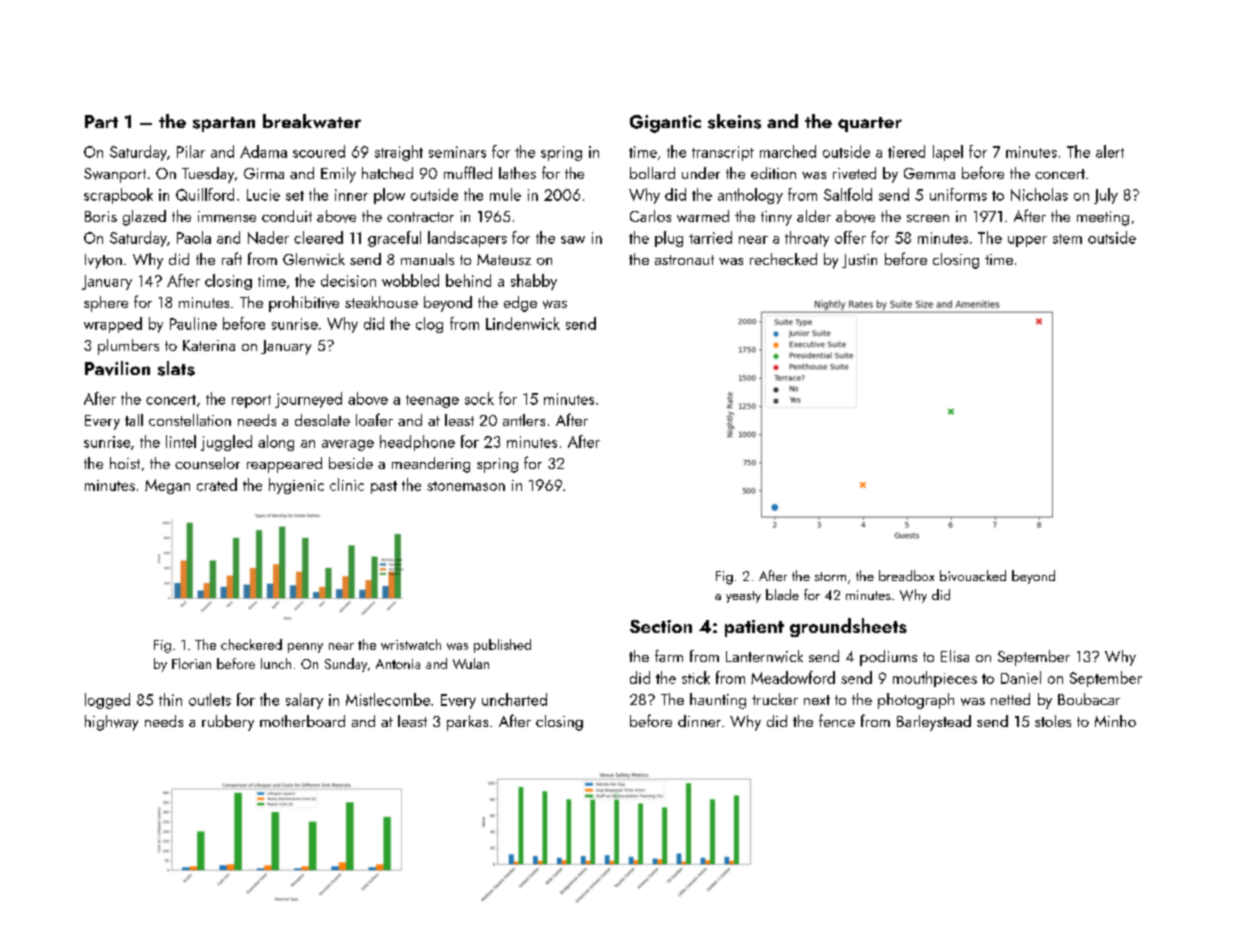  I want to click on published, so click(502, 646).
